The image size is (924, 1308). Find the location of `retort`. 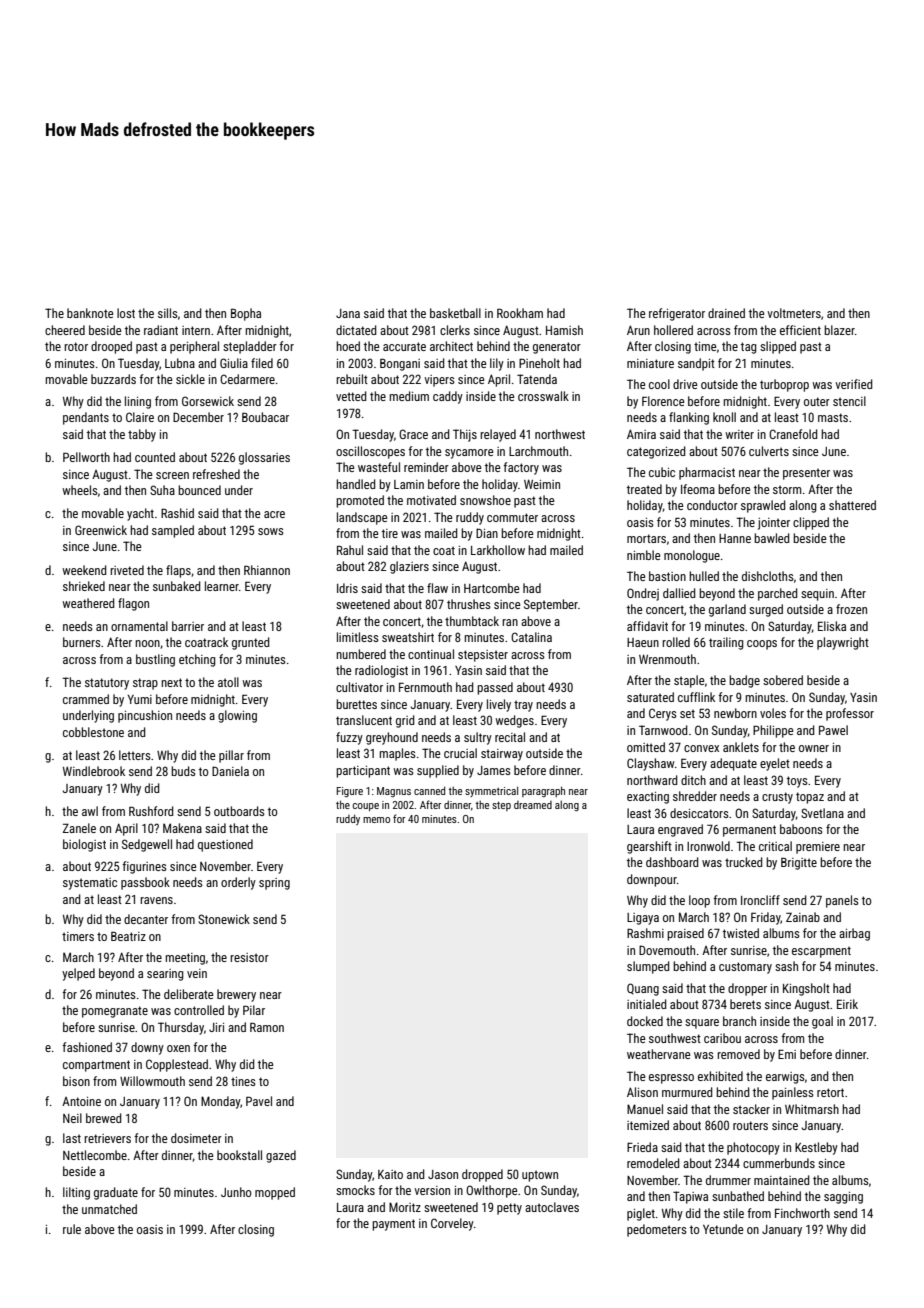

retort is located at coordinates (830, 1092).
